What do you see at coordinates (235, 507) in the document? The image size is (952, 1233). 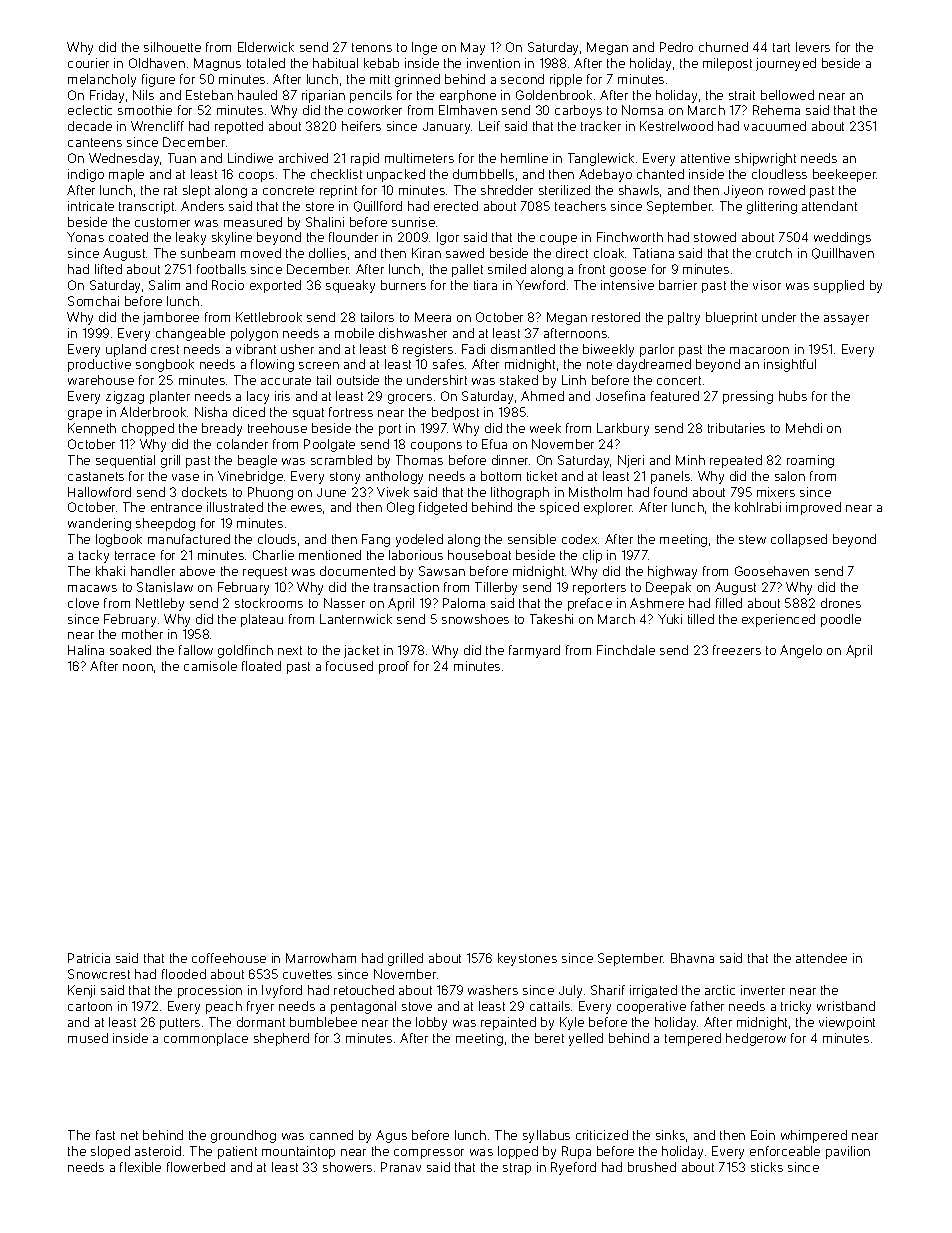 I see `illustrated` at bounding box center [235, 507].
